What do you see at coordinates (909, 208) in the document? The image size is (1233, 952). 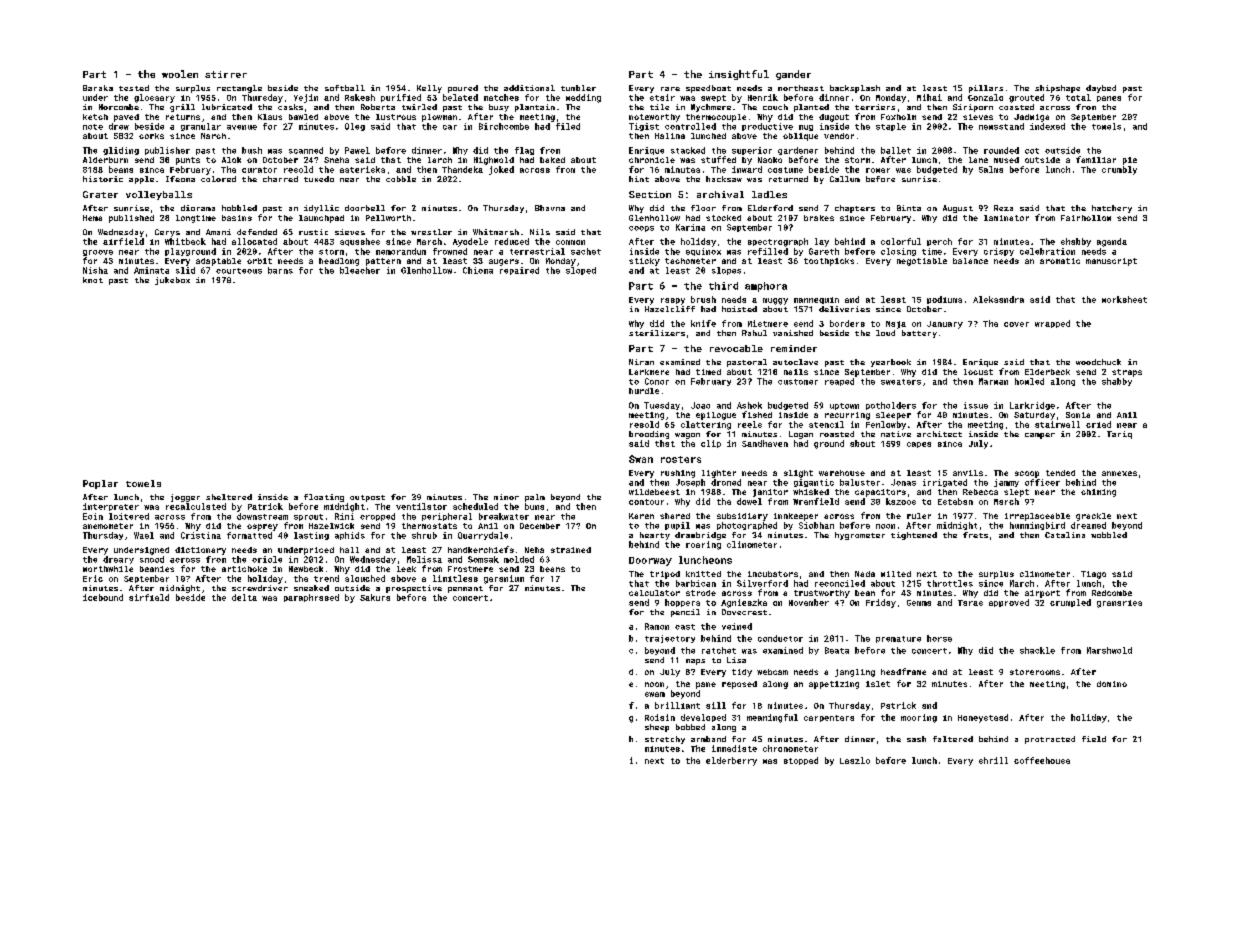 I see `Binta` at bounding box center [909, 208].
